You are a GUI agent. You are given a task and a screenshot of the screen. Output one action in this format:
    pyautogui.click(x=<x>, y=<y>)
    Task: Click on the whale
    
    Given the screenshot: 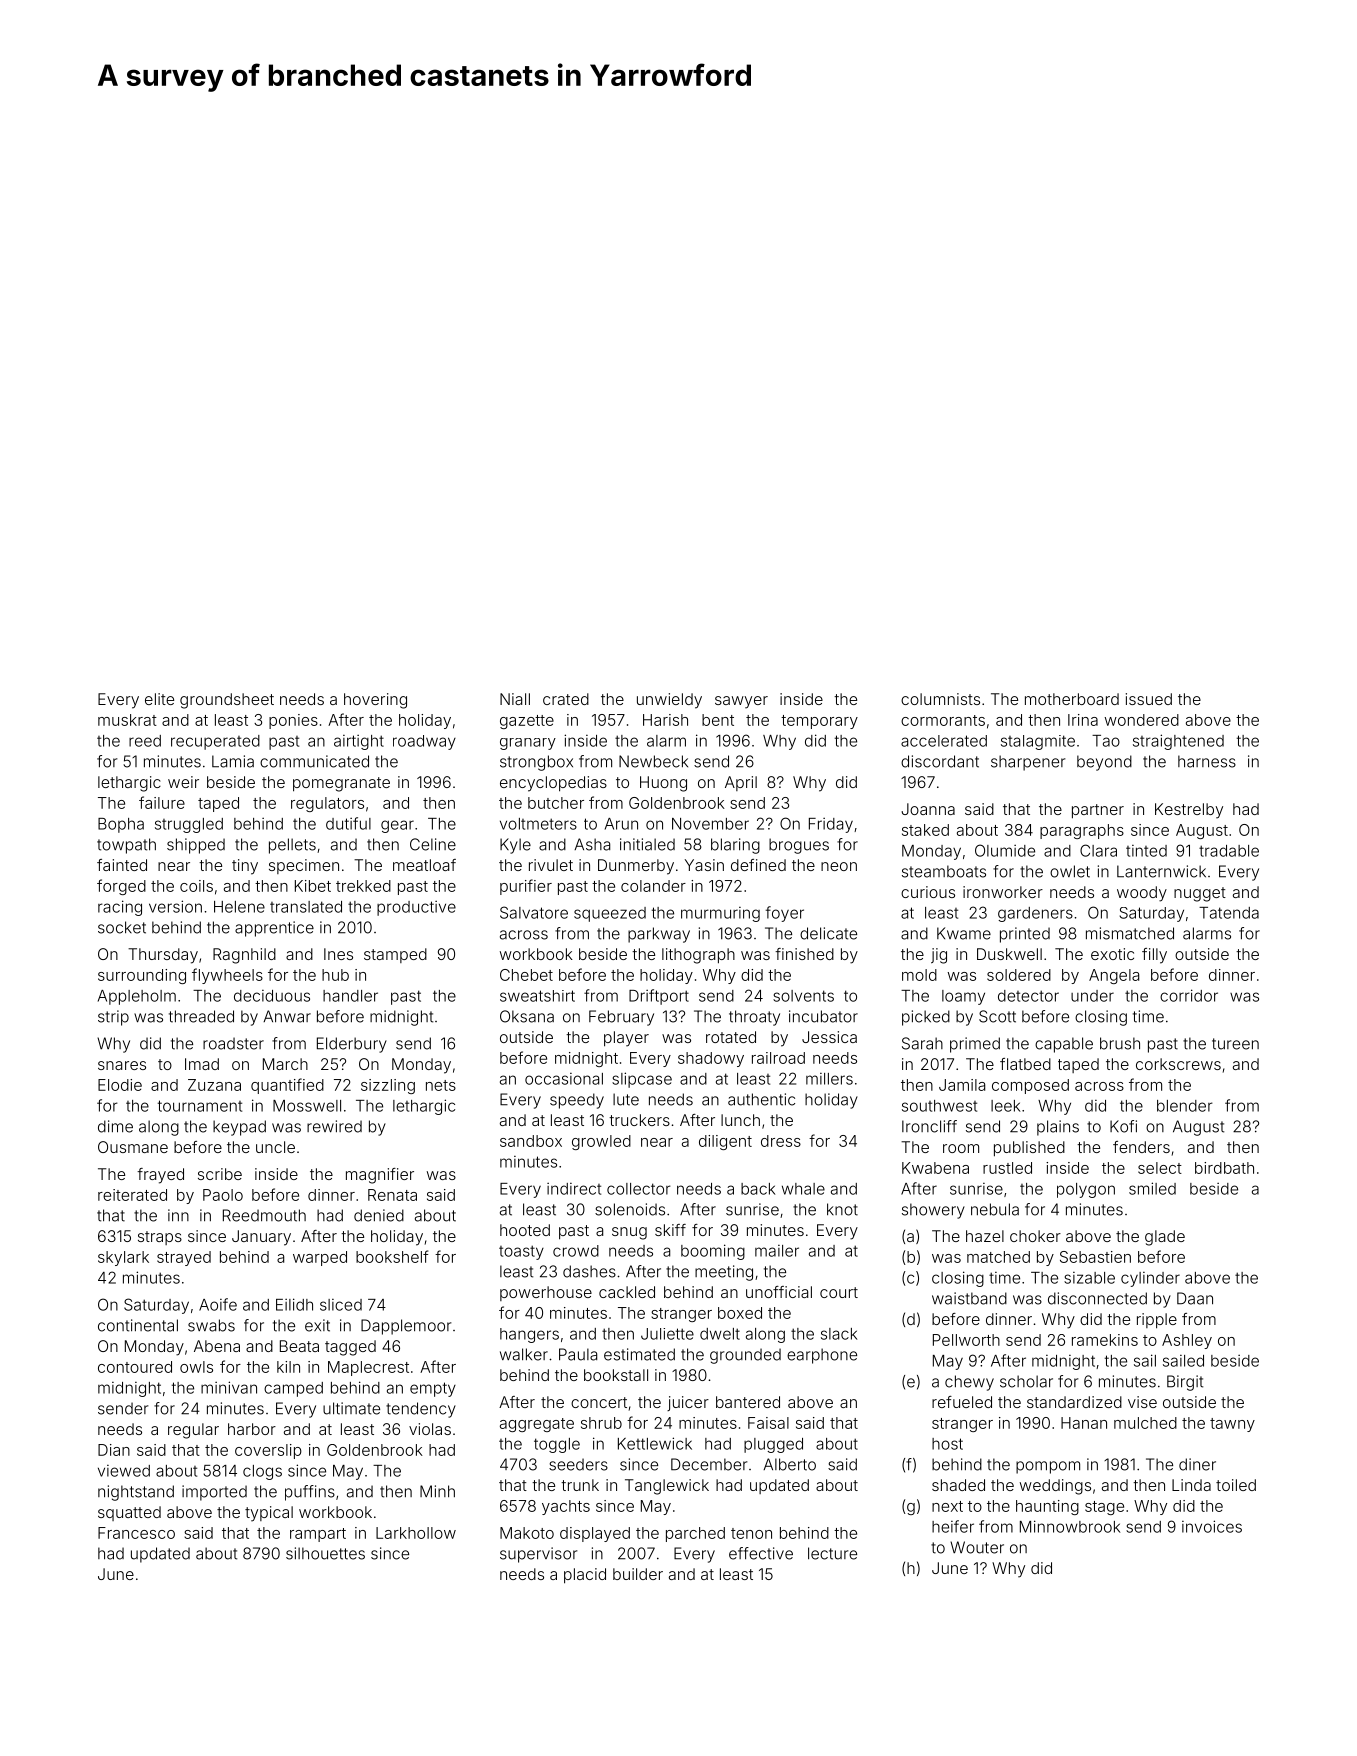 What is the action you would take?
    pyautogui.click(x=803, y=1189)
